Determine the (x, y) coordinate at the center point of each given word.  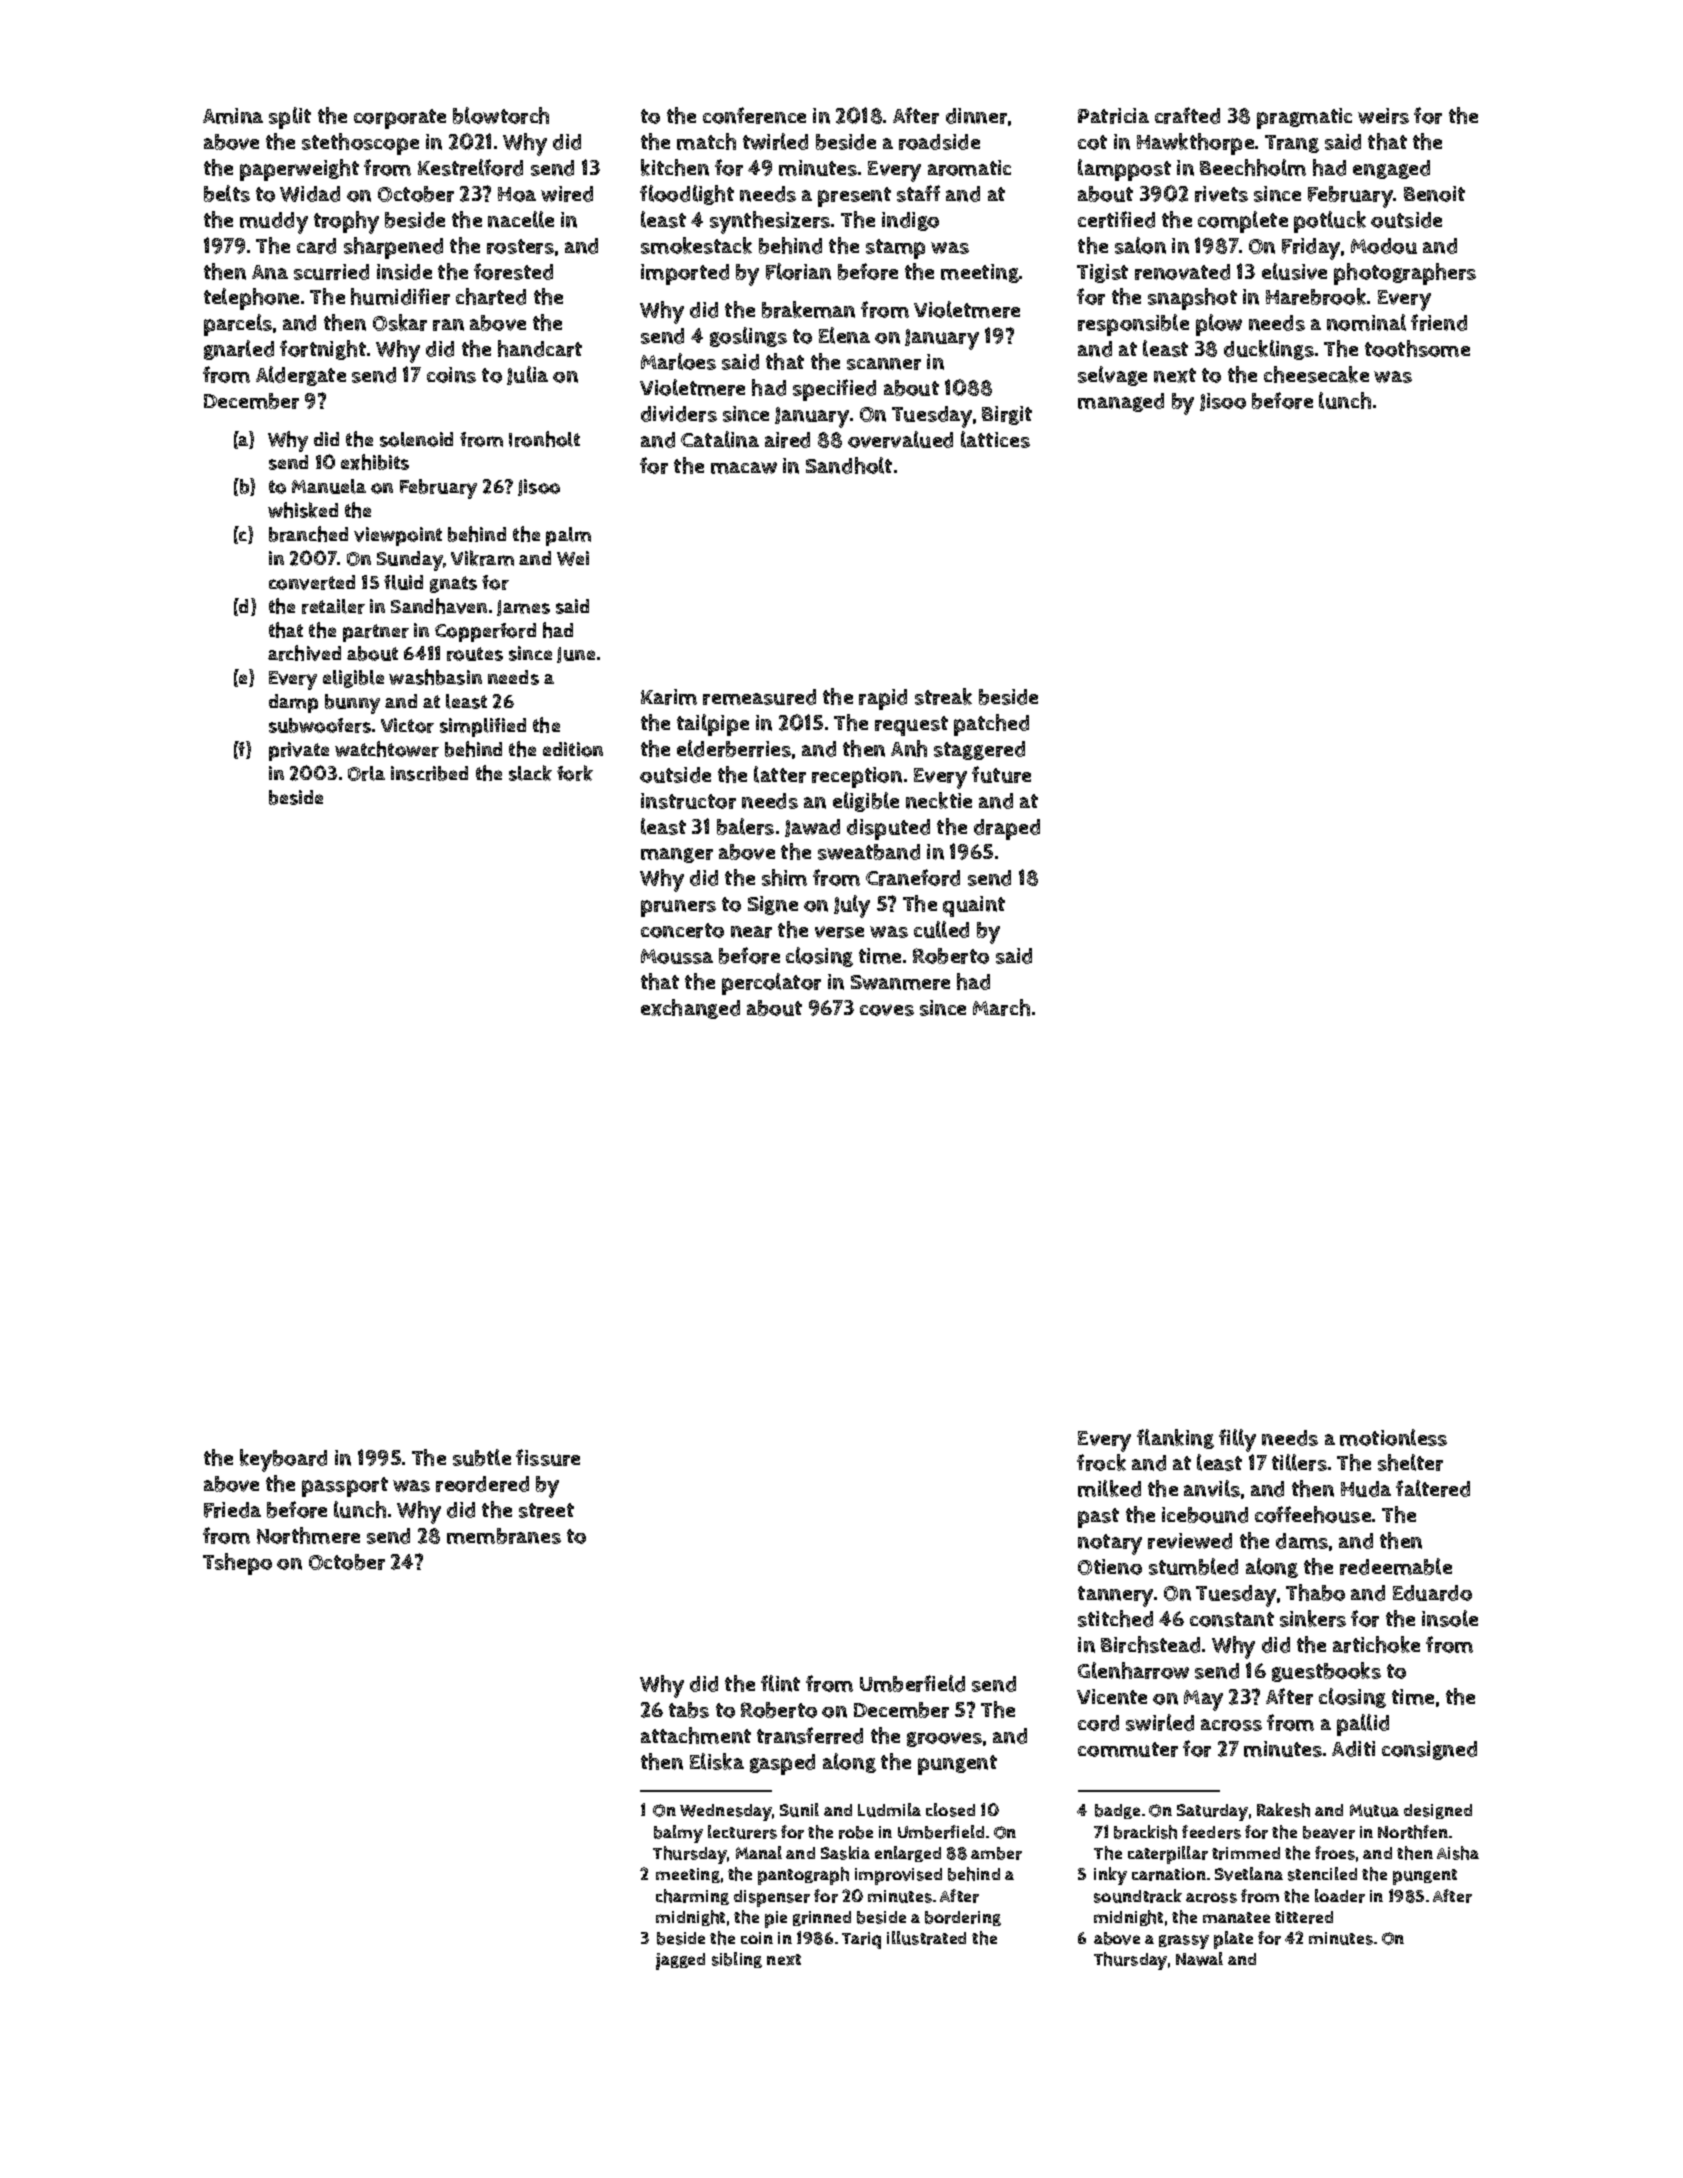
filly (1237, 1440)
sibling (737, 1960)
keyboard (283, 1460)
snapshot (1192, 299)
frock (1101, 1462)
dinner (976, 116)
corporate (400, 119)
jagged (680, 1961)
